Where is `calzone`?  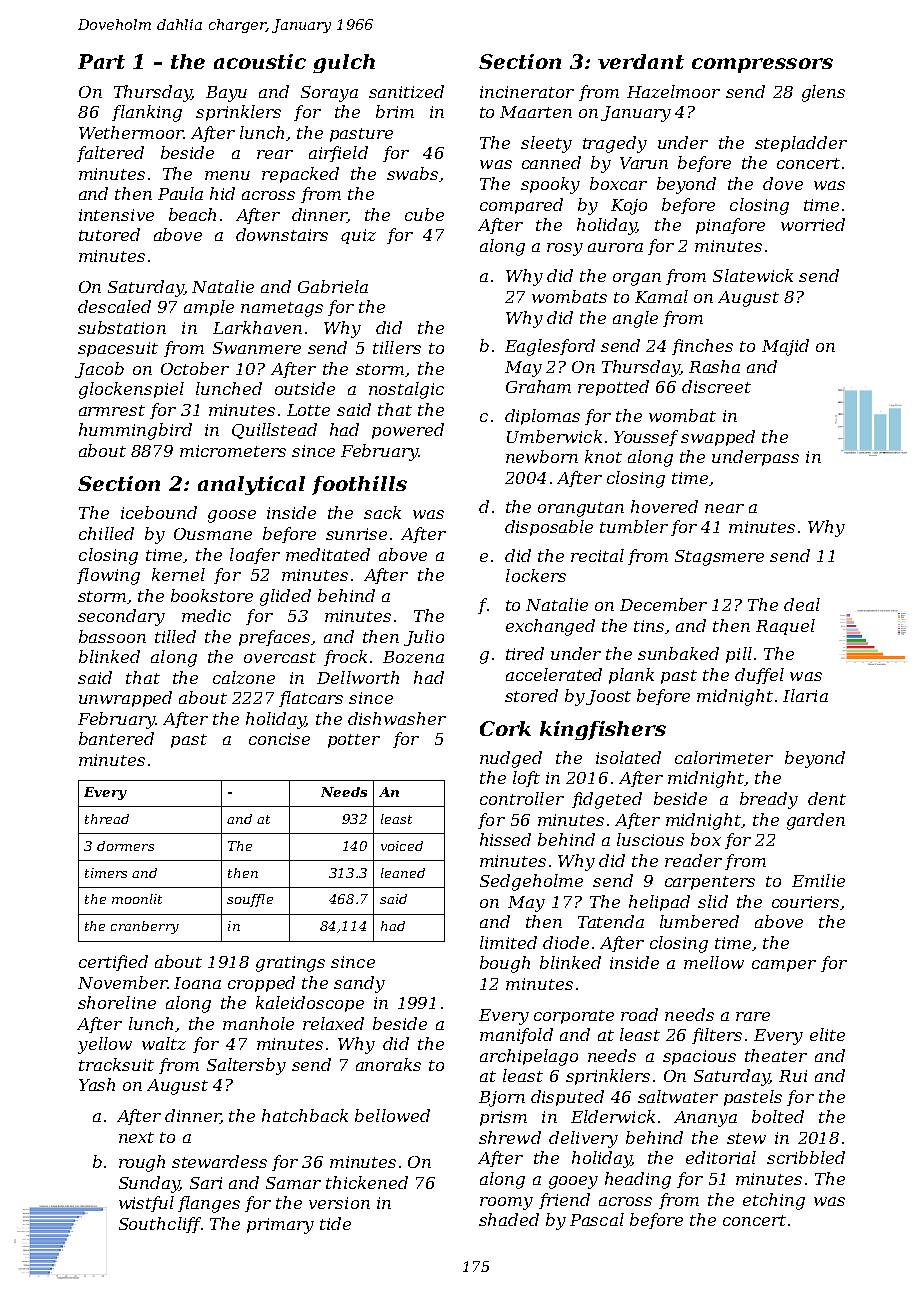 calzone is located at coordinates (244, 677).
